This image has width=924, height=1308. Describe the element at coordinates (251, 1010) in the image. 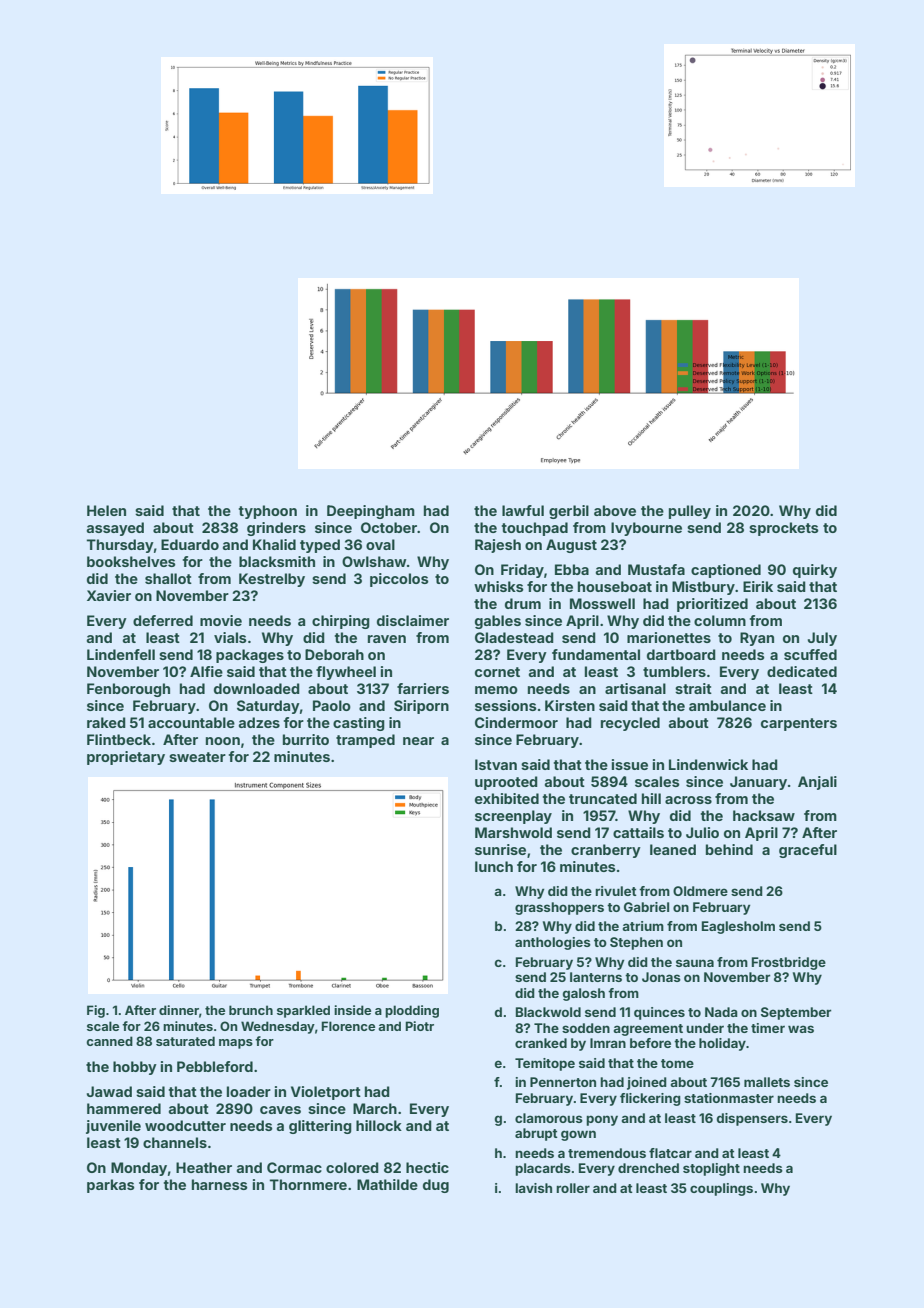

I see `brunch` at that location.
